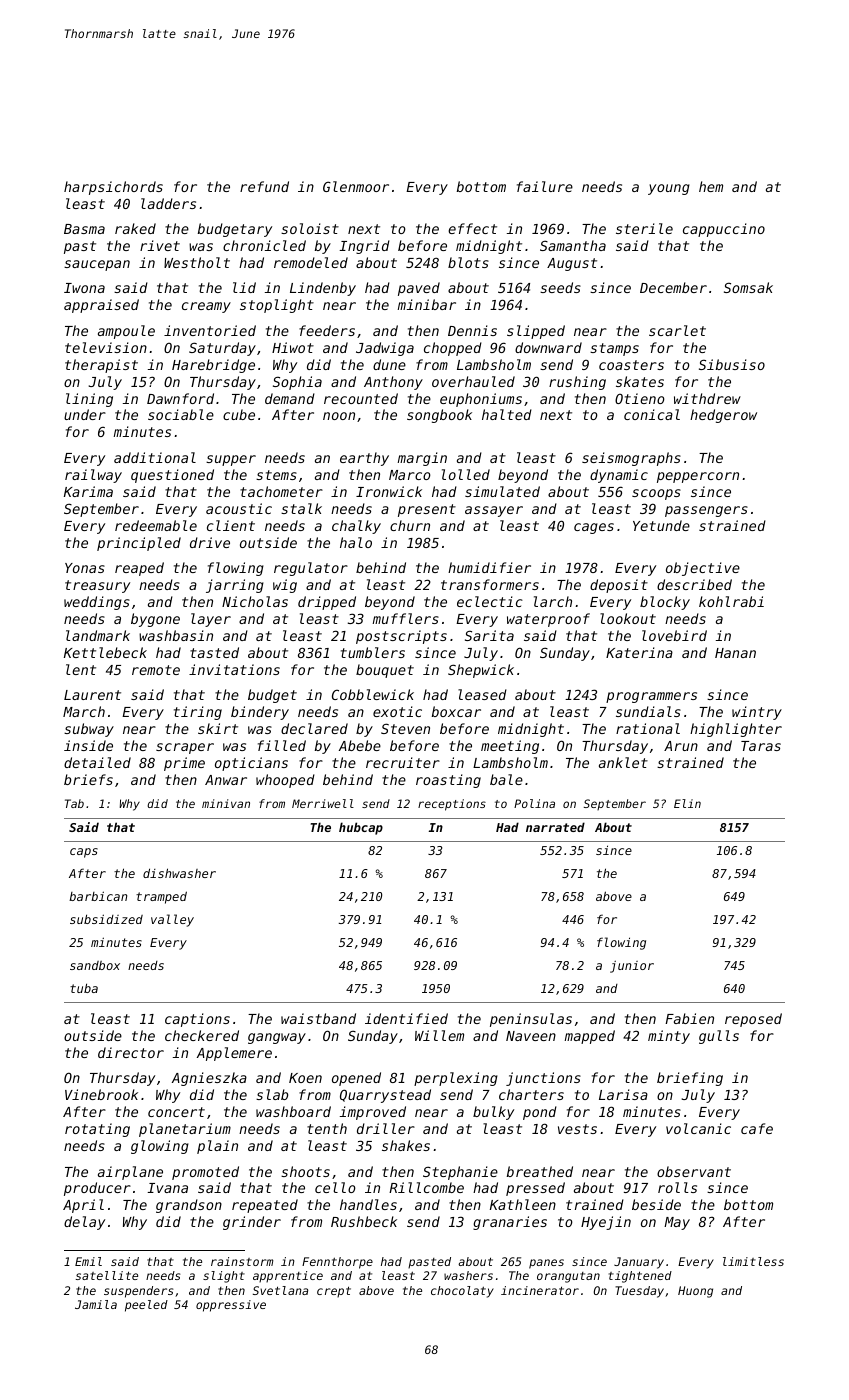 This screenshot has height=1400, width=849. Describe the element at coordinates (189, 1206) in the screenshot. I see `grandson` at that location.
